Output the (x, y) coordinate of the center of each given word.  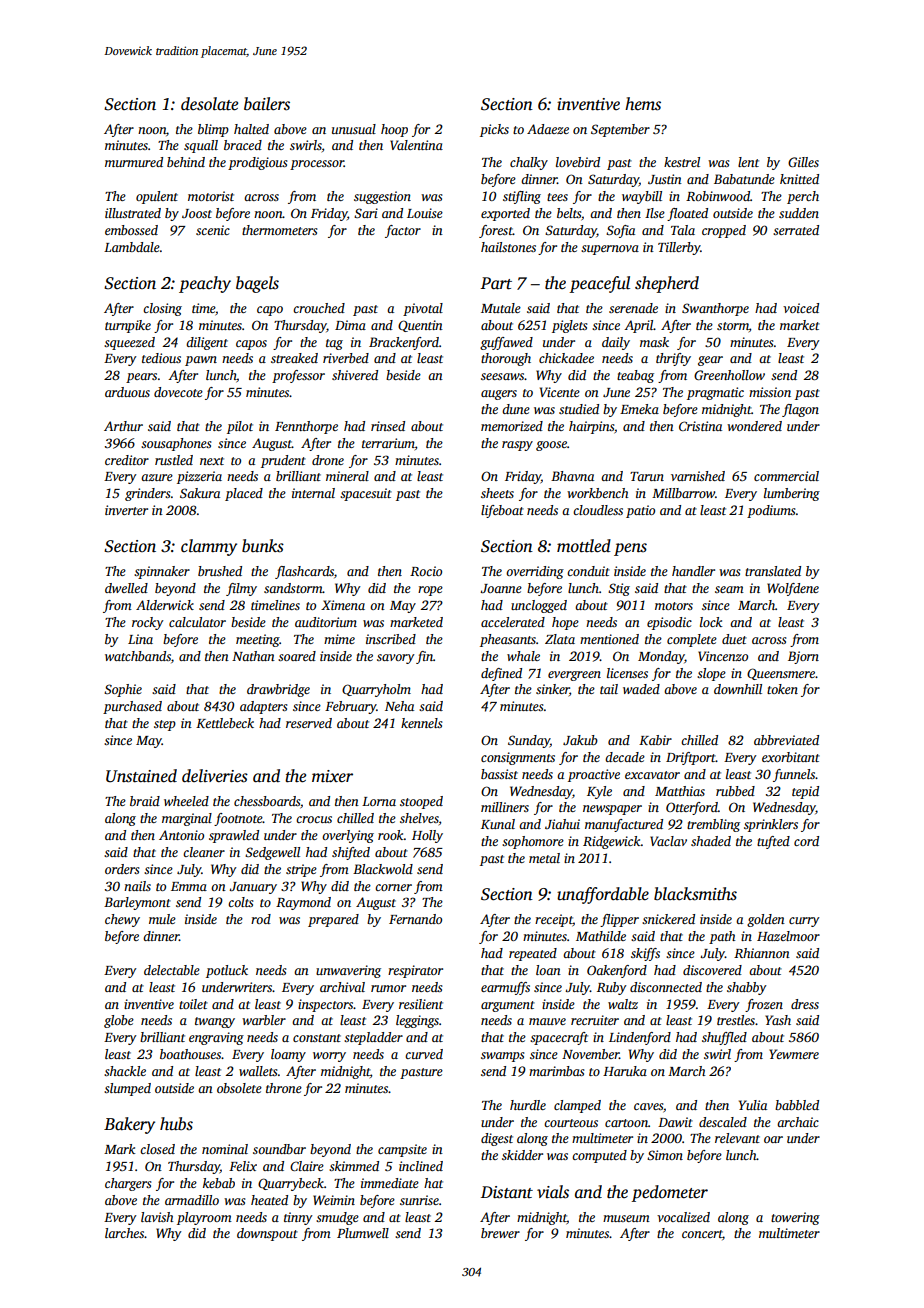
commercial (786, 476)
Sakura (200, 493)
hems (643, 104)
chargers (128, 1184)
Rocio (426, 571)
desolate (209, 104)
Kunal (498, 824)
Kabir (655, 740)
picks (494, 130)
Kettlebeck (225, 723)
